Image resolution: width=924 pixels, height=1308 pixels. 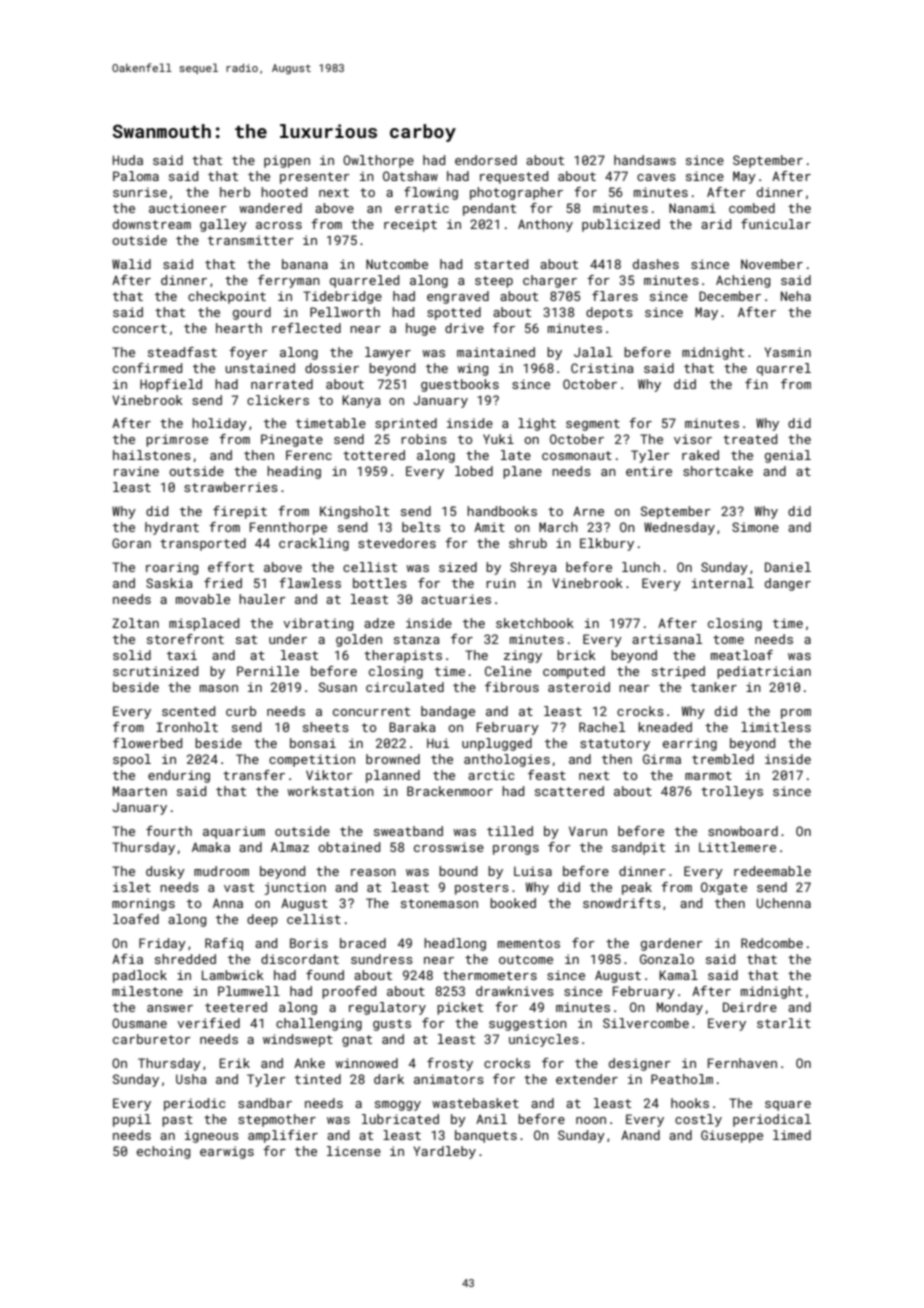 What do you see at coordinates (587, 1079) in the screenshot?
I see `extender` at bounding box center [587, 1079].
